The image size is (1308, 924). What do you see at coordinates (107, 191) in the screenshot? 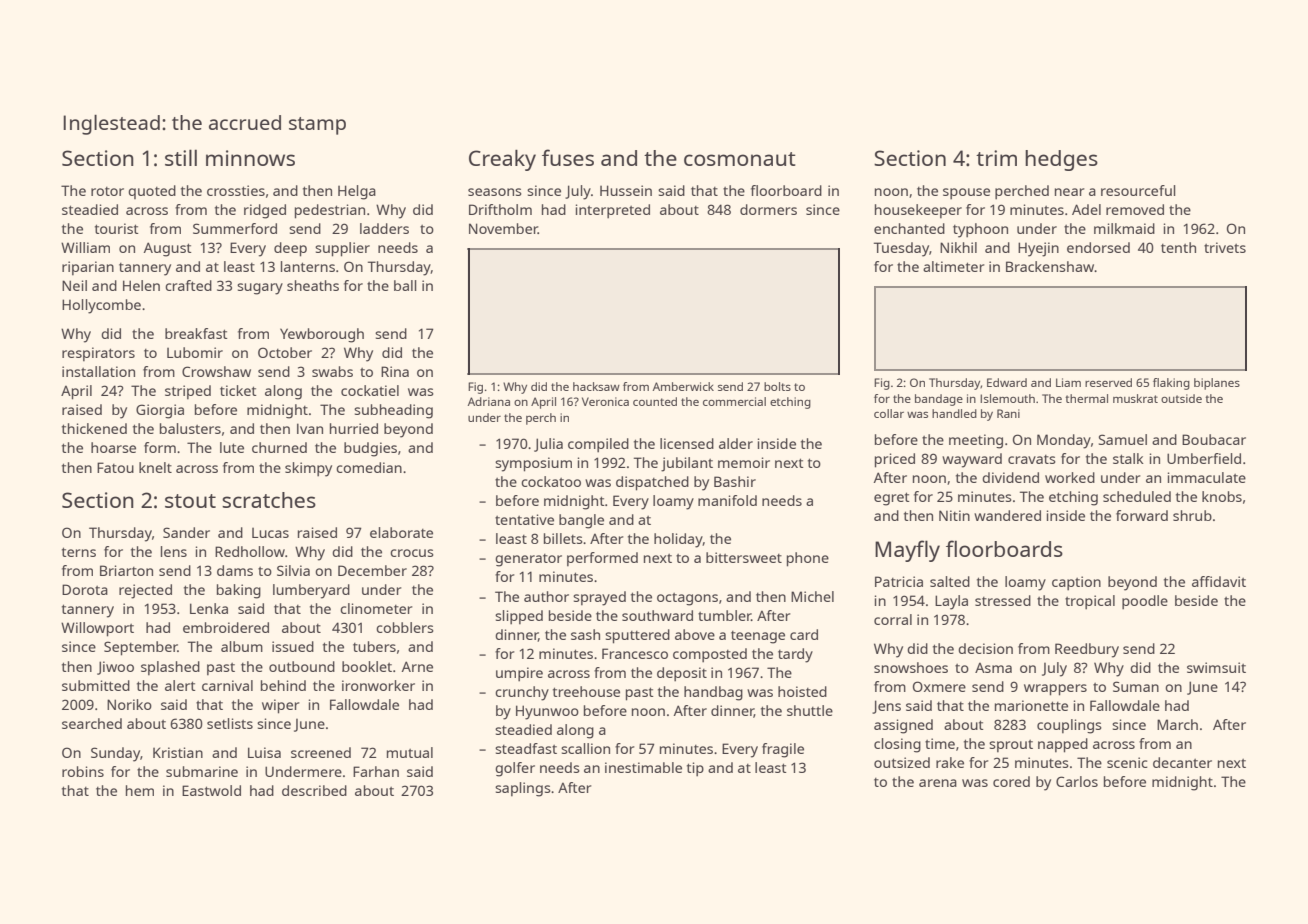
I see `rotor` at bounding box center [107, 191].
